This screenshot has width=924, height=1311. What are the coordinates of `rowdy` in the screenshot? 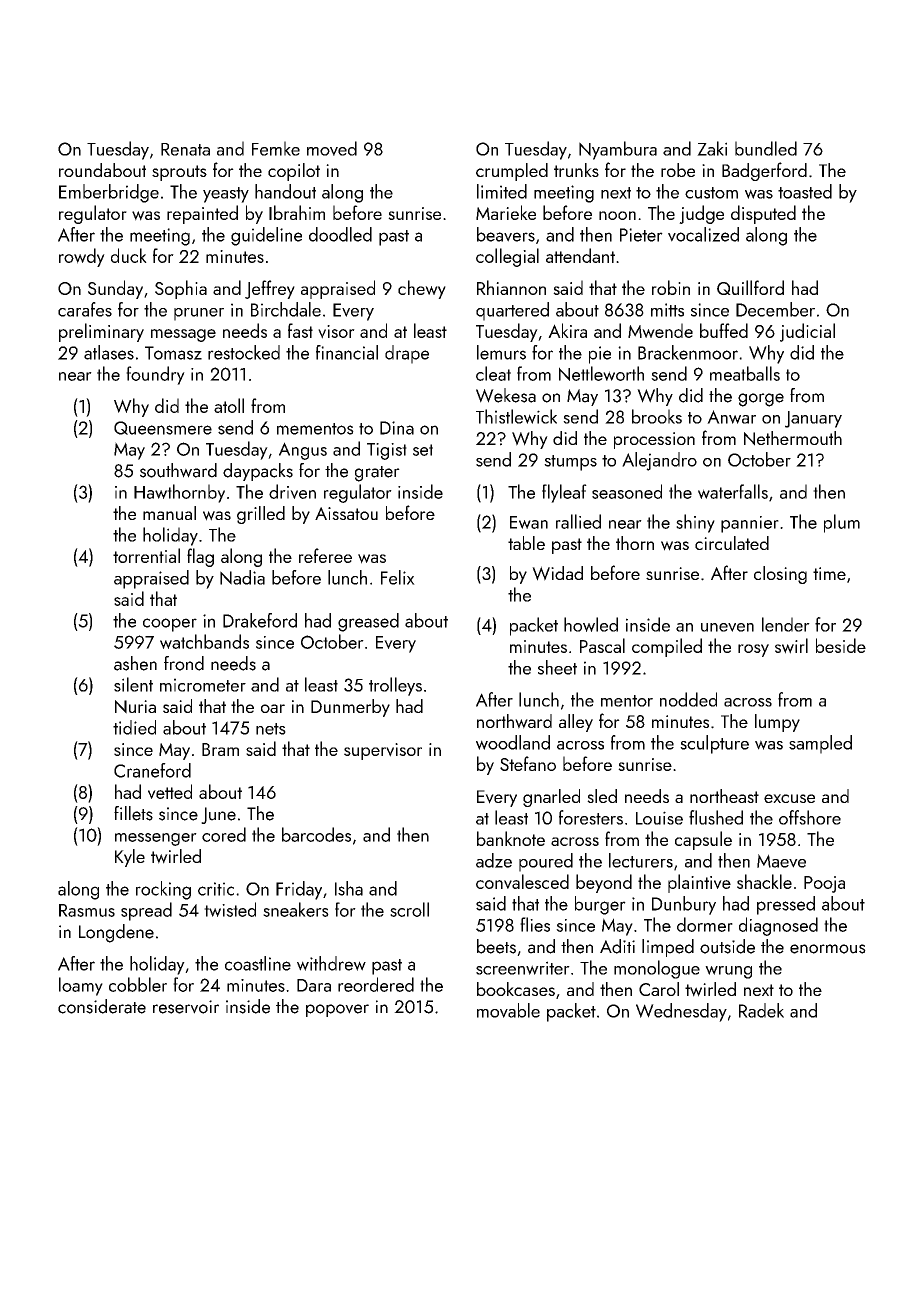 It's located at (82, 257).
